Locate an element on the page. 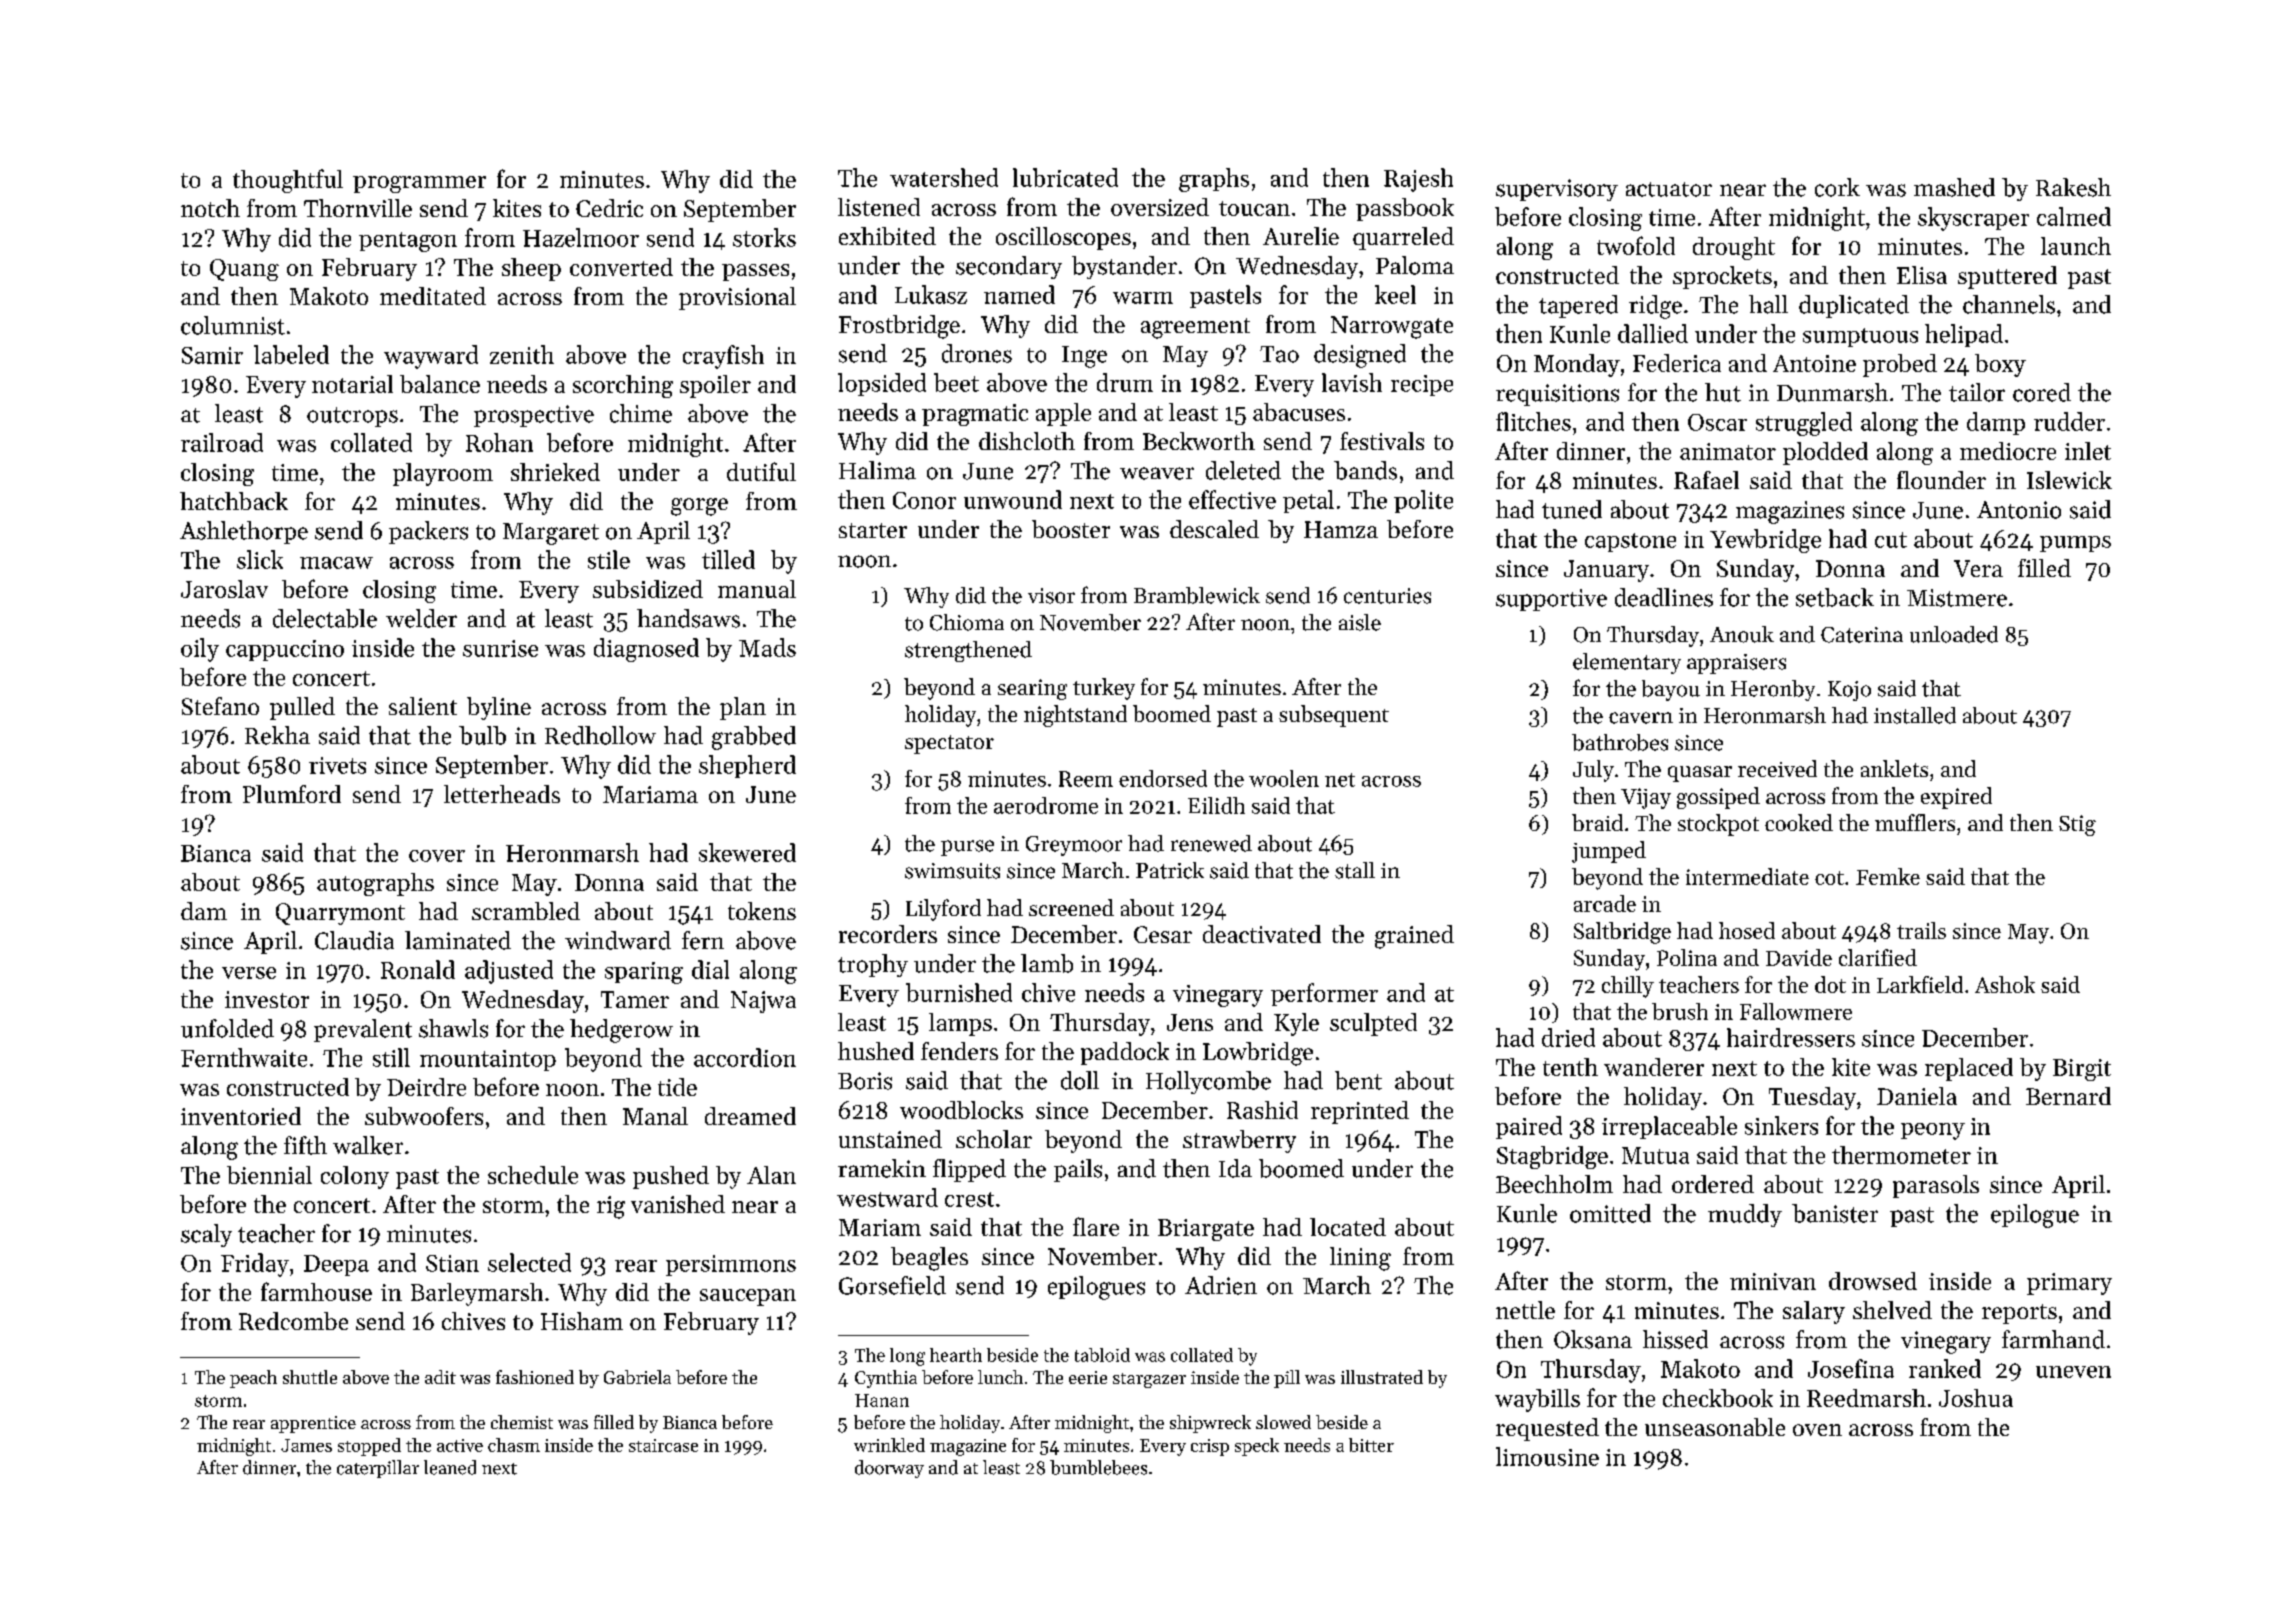 The image size is (2292, 1620). colony is located at coordinates (355, 1177).
